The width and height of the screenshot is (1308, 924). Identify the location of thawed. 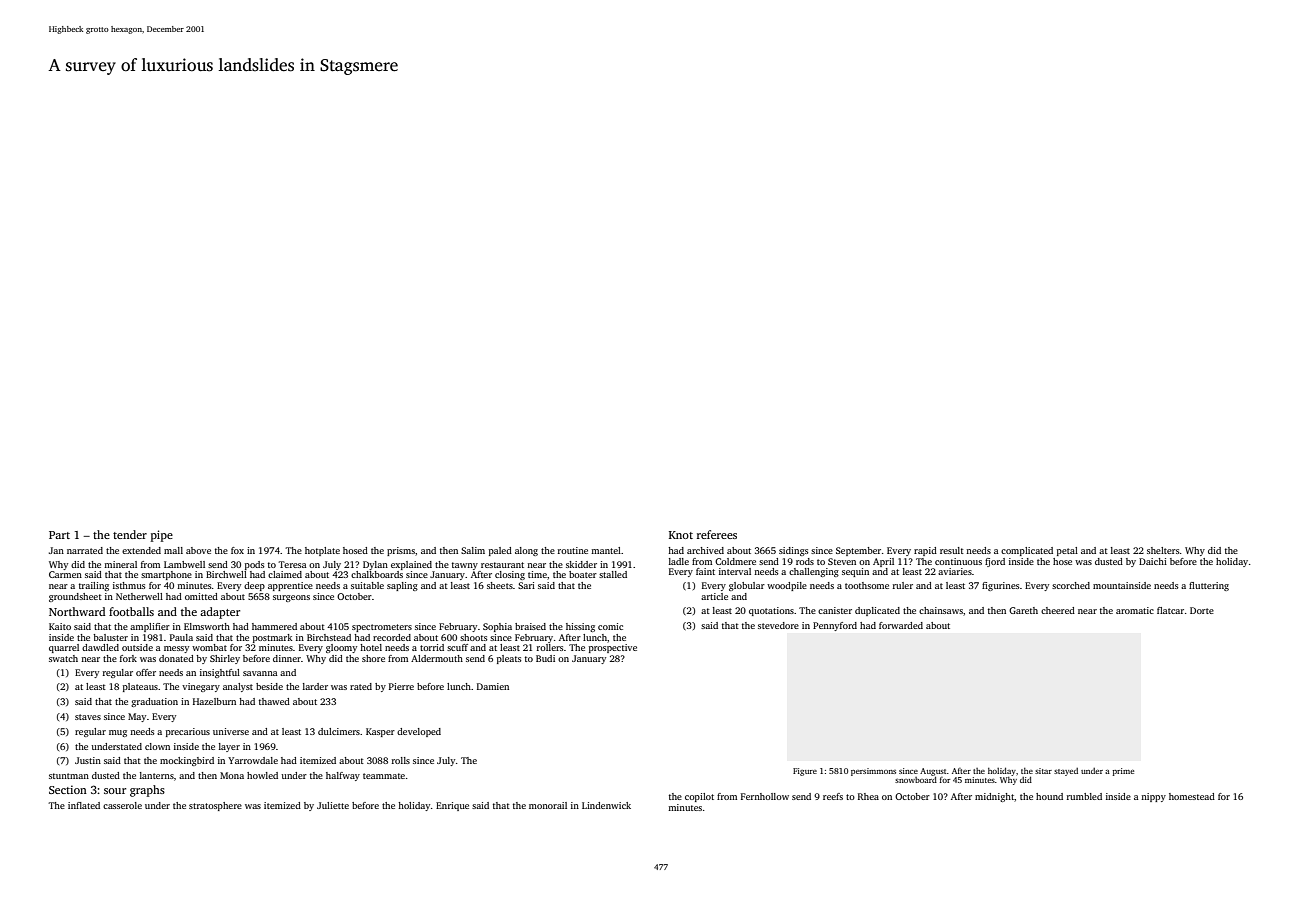
(274, 701).
